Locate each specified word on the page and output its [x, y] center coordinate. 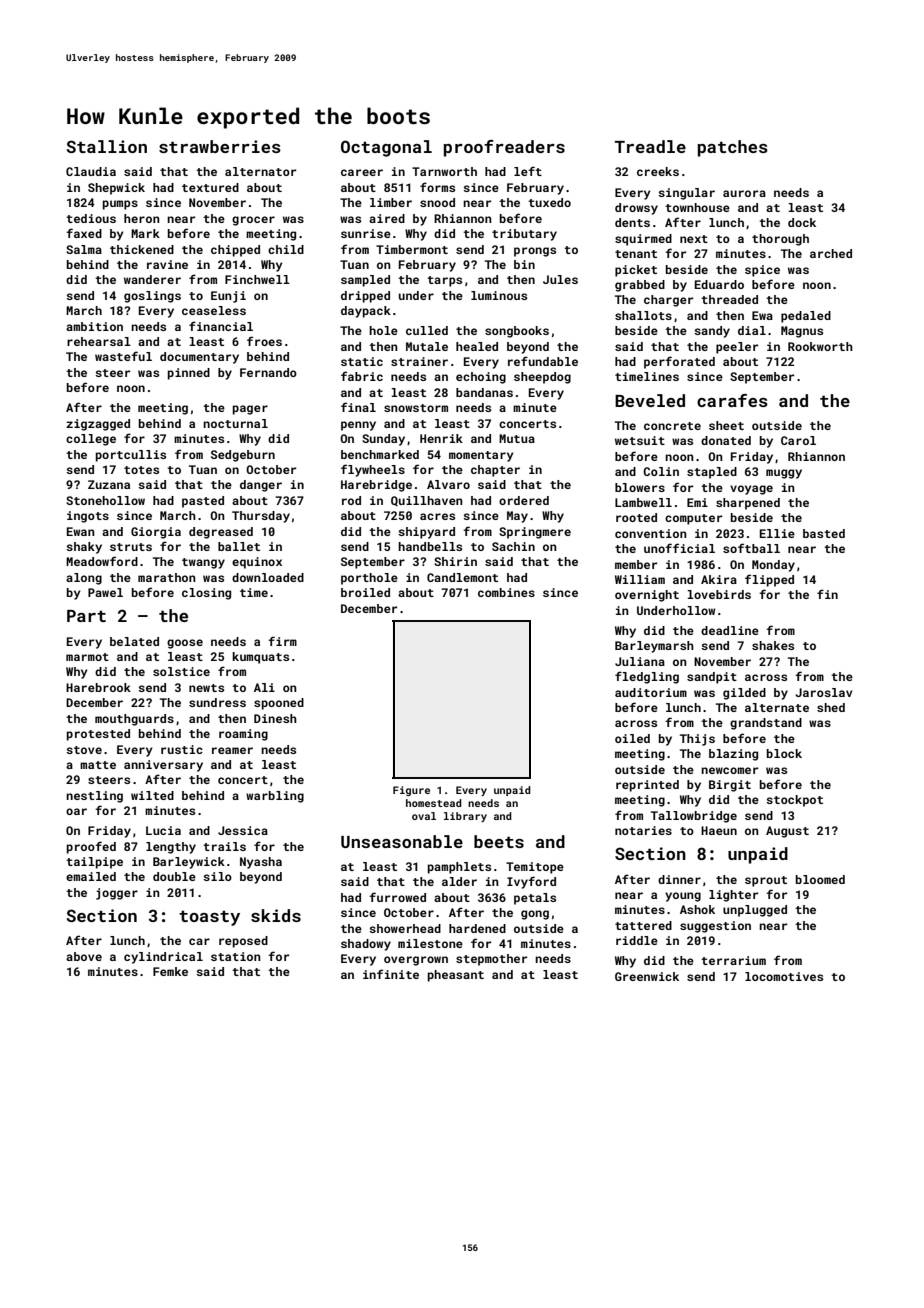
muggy [784, 474]
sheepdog [542, 378]
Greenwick [647, 976]
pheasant [456, 976]
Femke [170, 971]
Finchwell [257, 279]
